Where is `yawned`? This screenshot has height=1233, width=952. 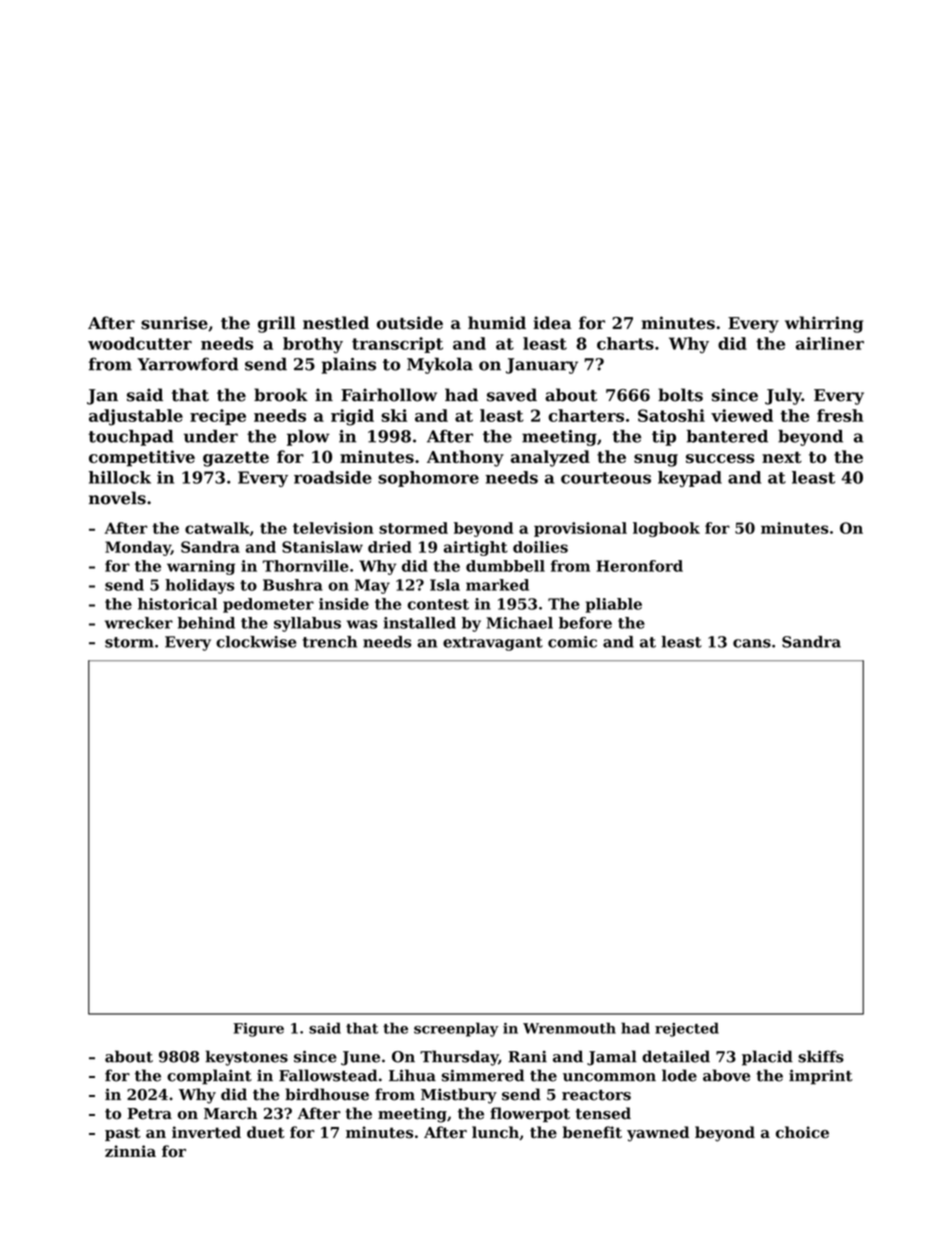 yawned is located at coordinates (658, 1134).
